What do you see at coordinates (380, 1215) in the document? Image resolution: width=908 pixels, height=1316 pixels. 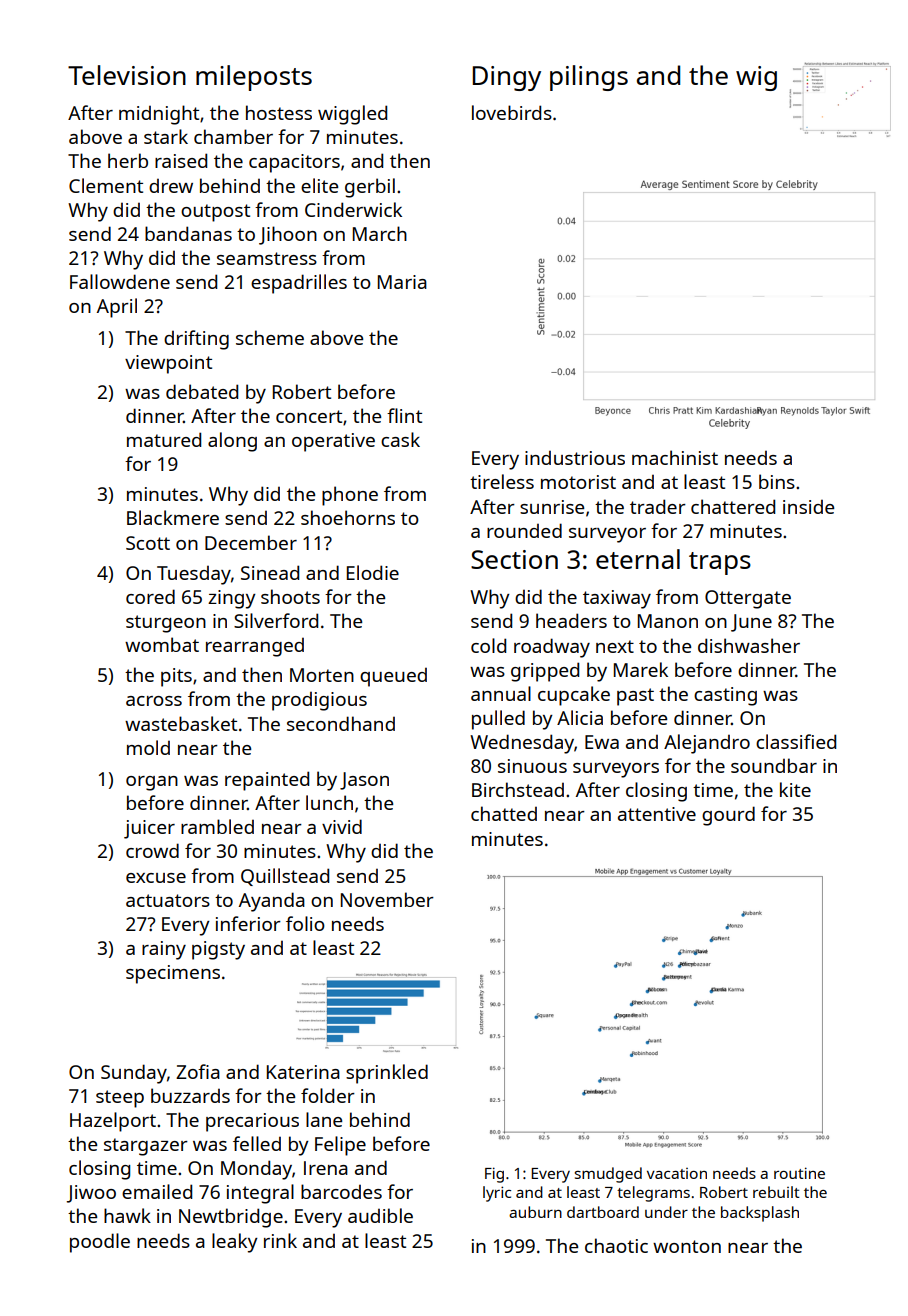 I see `audible` at bounding box center [380, 1215].
